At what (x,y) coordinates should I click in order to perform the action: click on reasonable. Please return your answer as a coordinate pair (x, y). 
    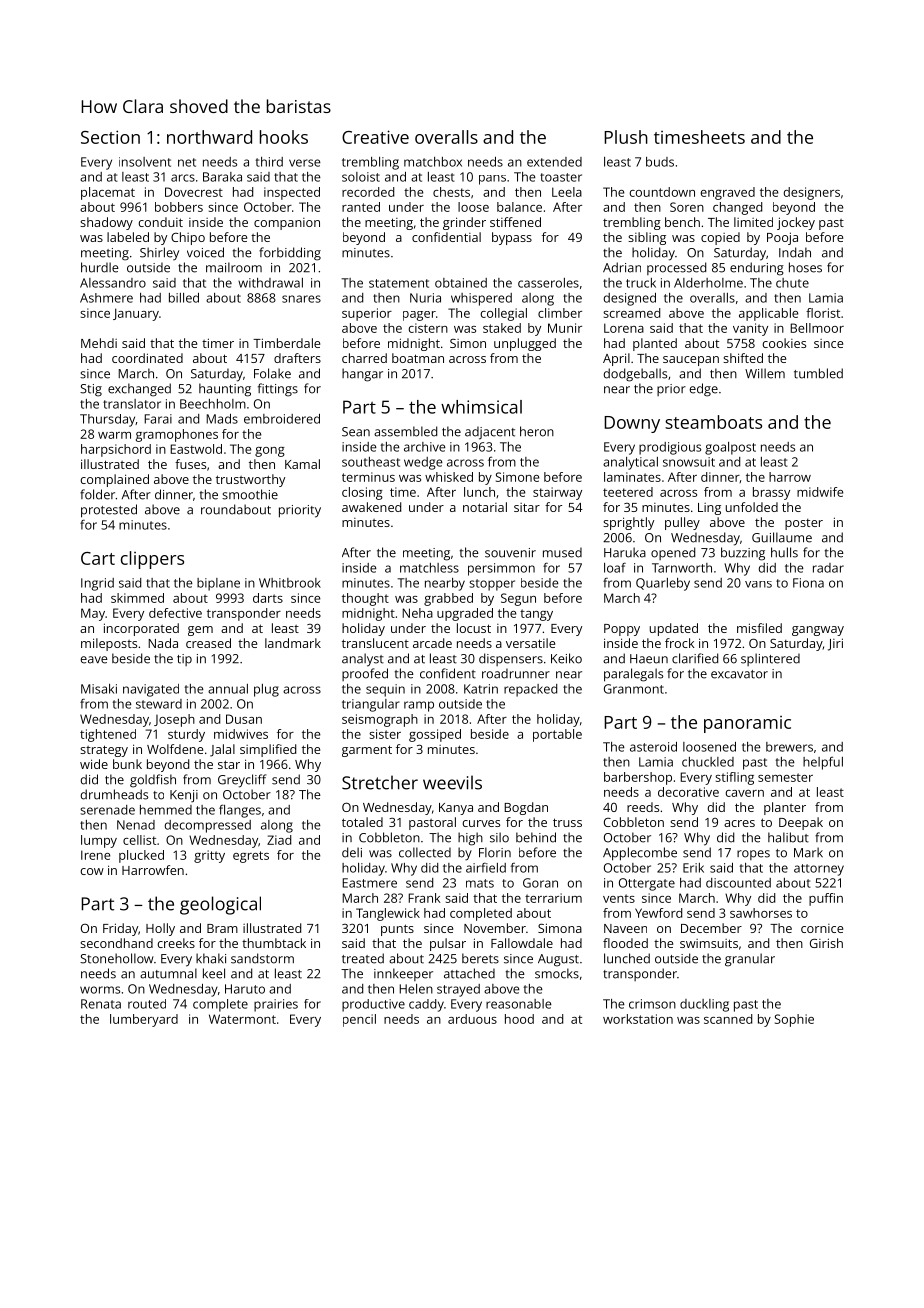
    Looking at the image, I should click on (519, 1004).
